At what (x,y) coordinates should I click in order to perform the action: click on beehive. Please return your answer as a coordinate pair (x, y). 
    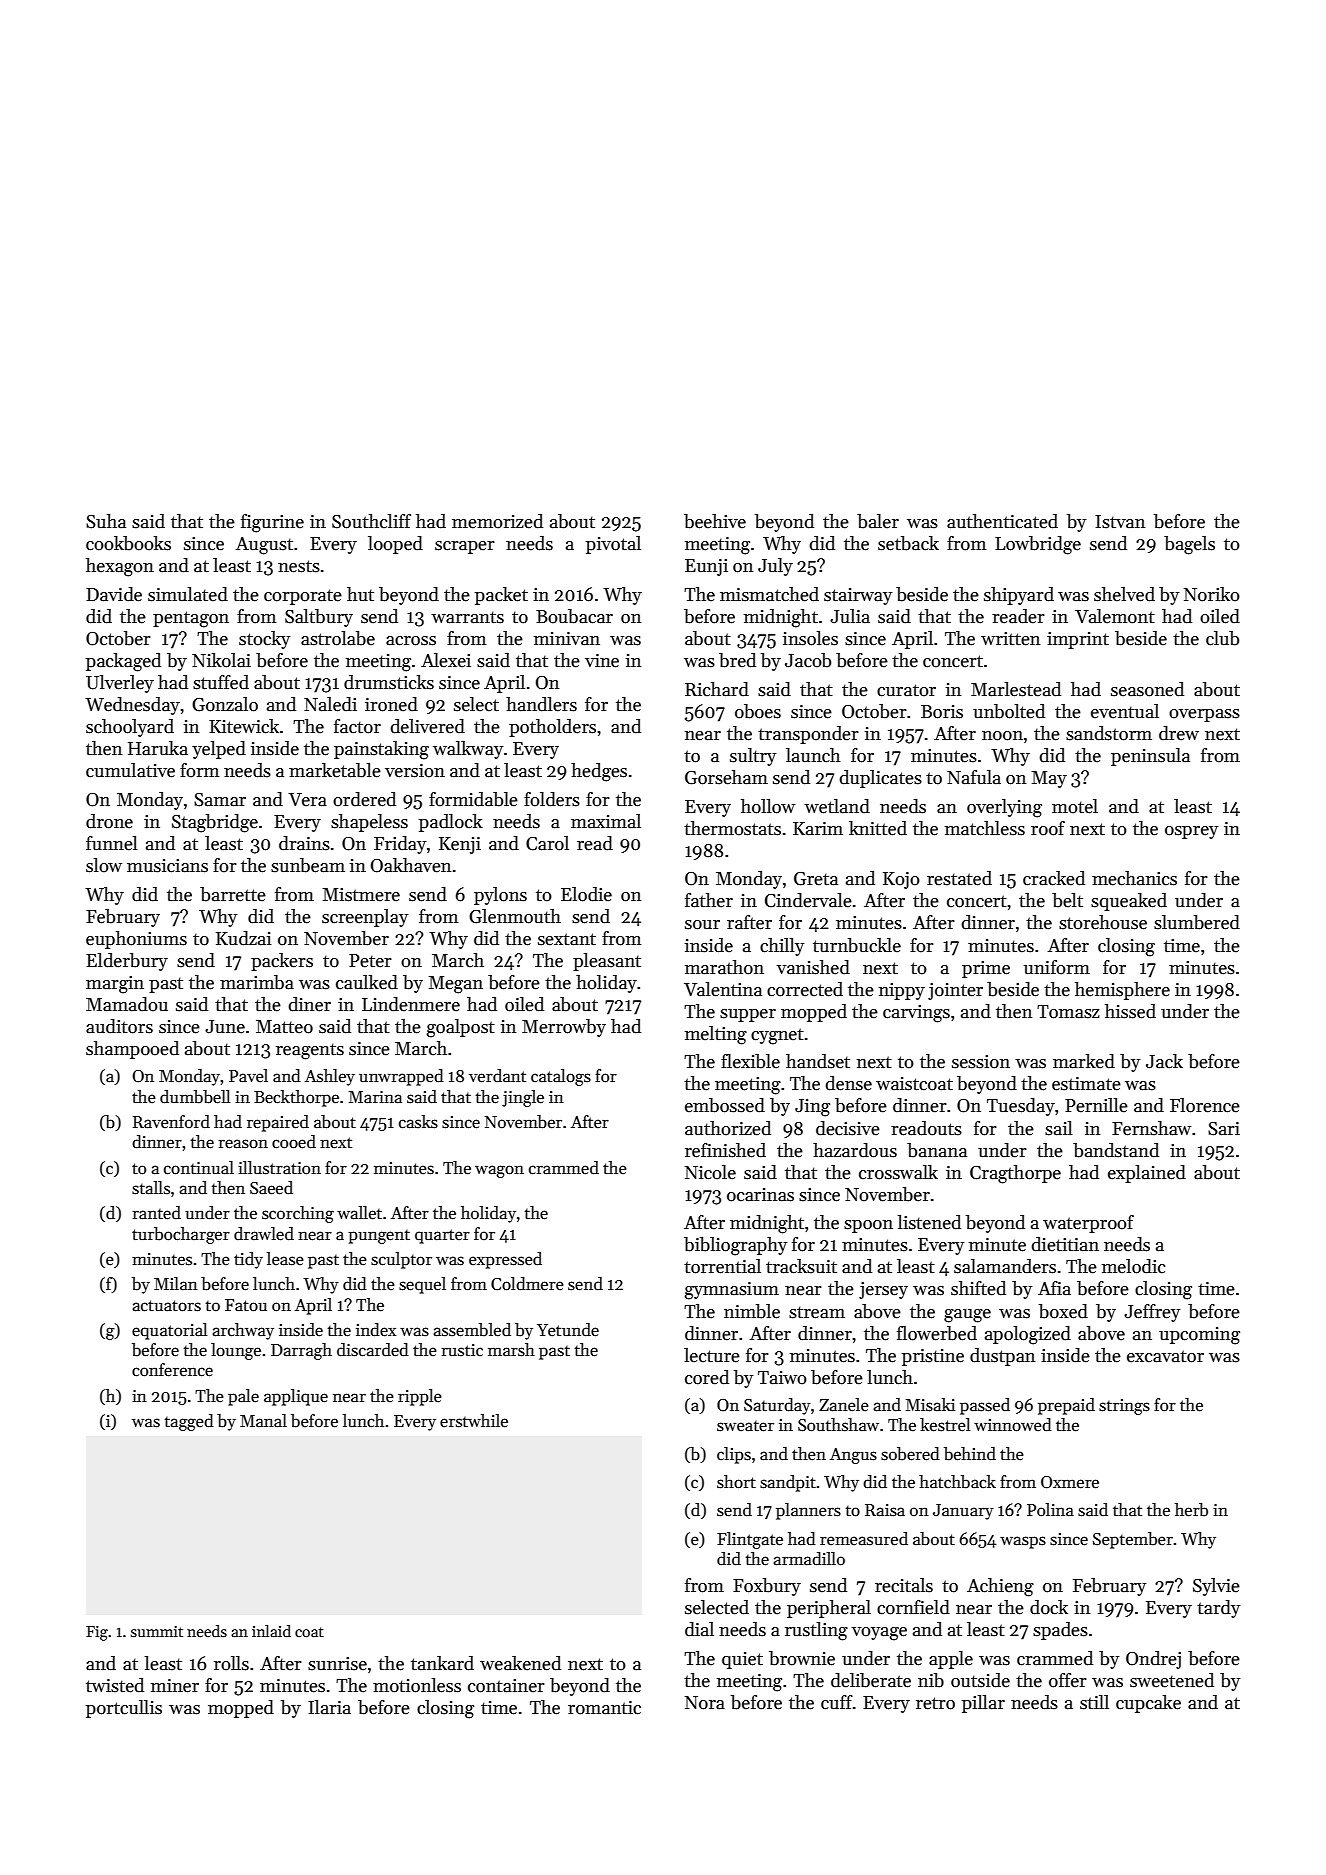
    Looking at the image, I should click on (715, 521).
